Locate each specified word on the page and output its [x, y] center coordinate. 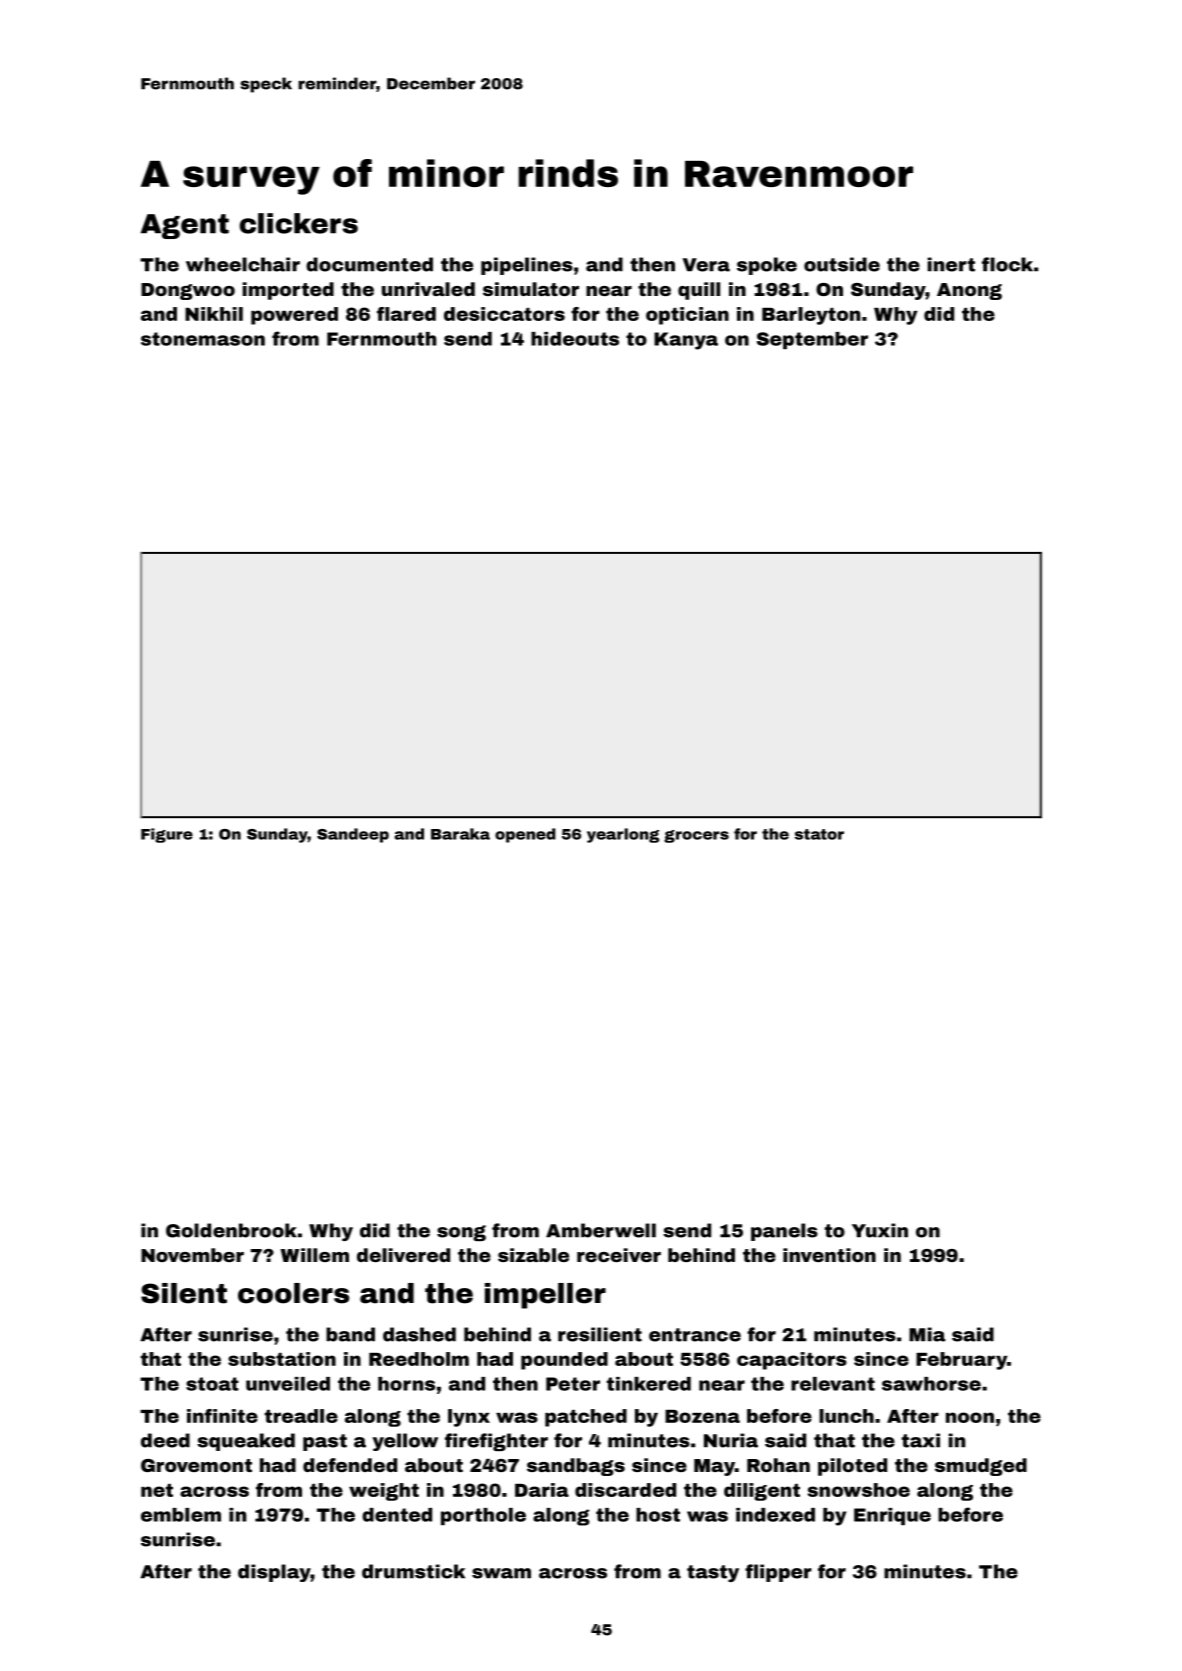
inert [951, 264]
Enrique [892, 1516]
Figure [167, 835]
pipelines [527, 266]
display [274, 1573]
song [461, 1233]
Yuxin [880, 1230]
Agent [185, 226]
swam [501, 1573]
